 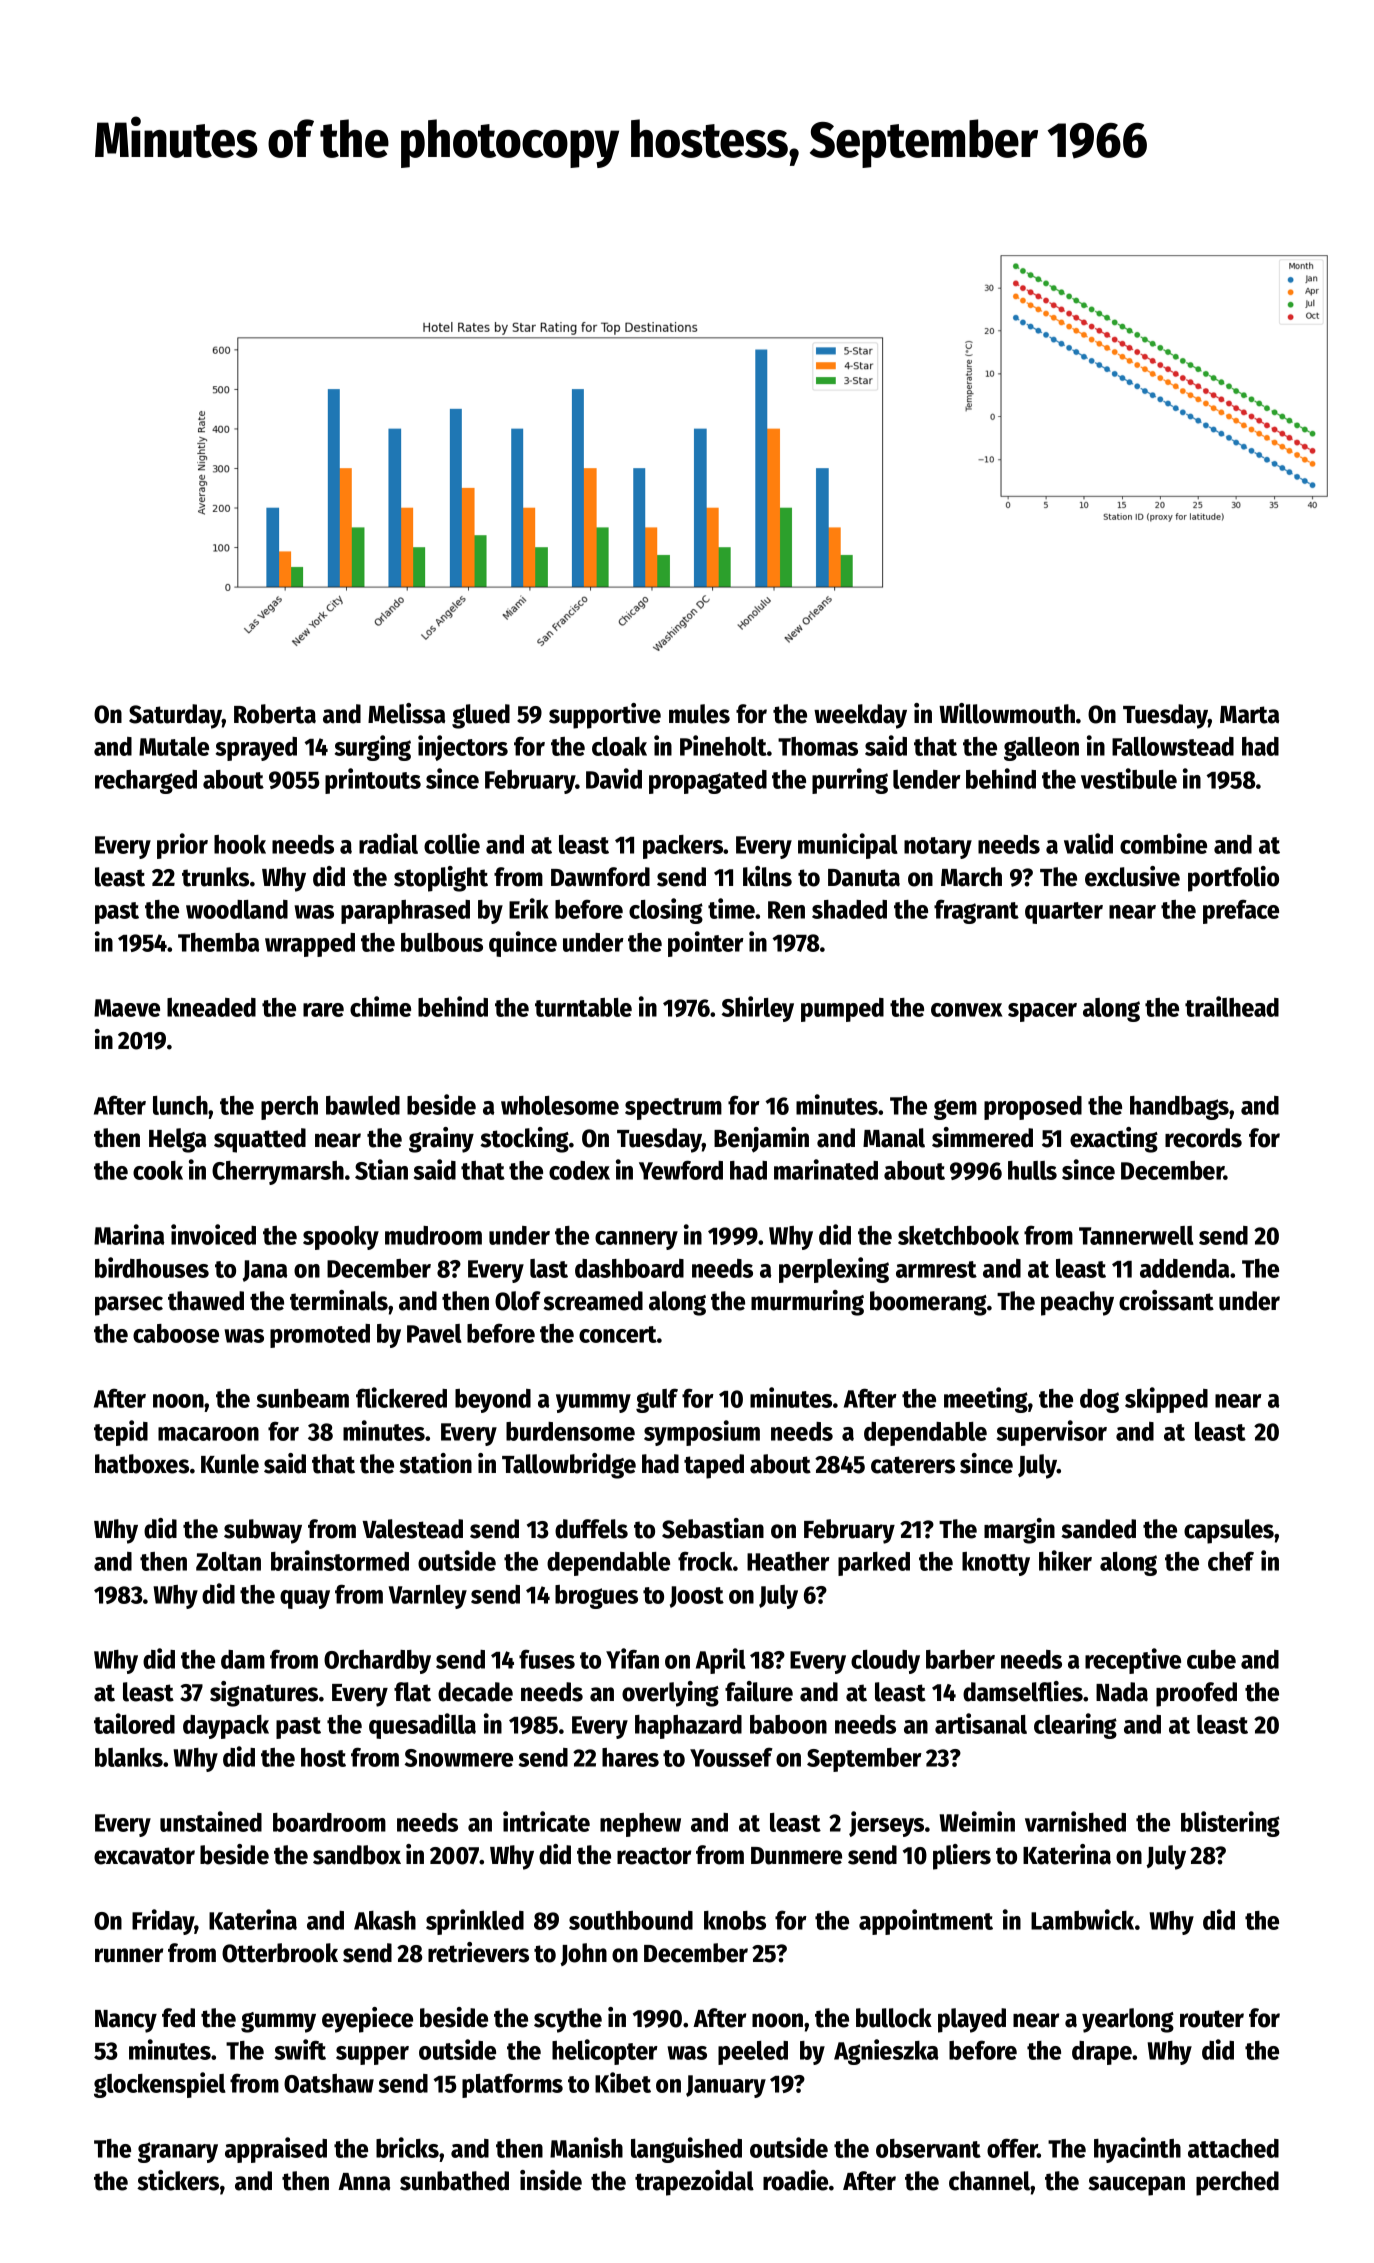 I want to click on portfolio, so click(x=1233, y=879).
